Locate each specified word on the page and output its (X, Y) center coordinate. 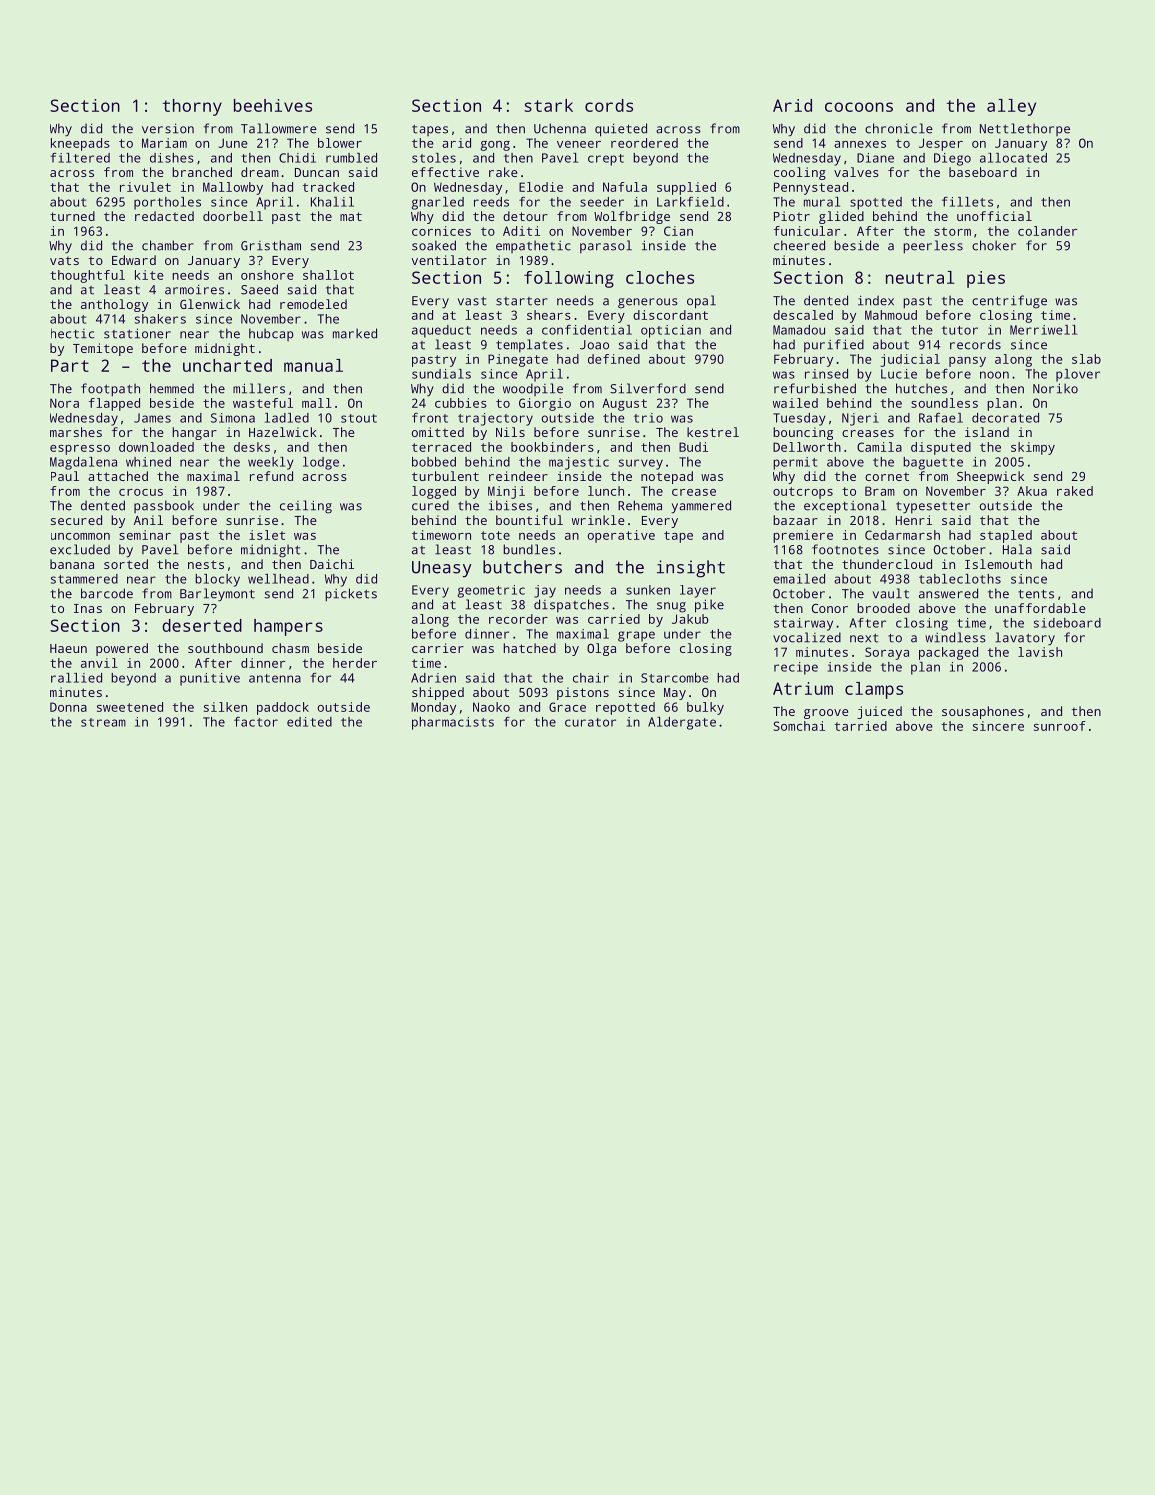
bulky (705, 708)
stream (103, 722)
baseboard (983, 172)
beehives (273, 105)
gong (495, 146)
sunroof (1060, 726)
